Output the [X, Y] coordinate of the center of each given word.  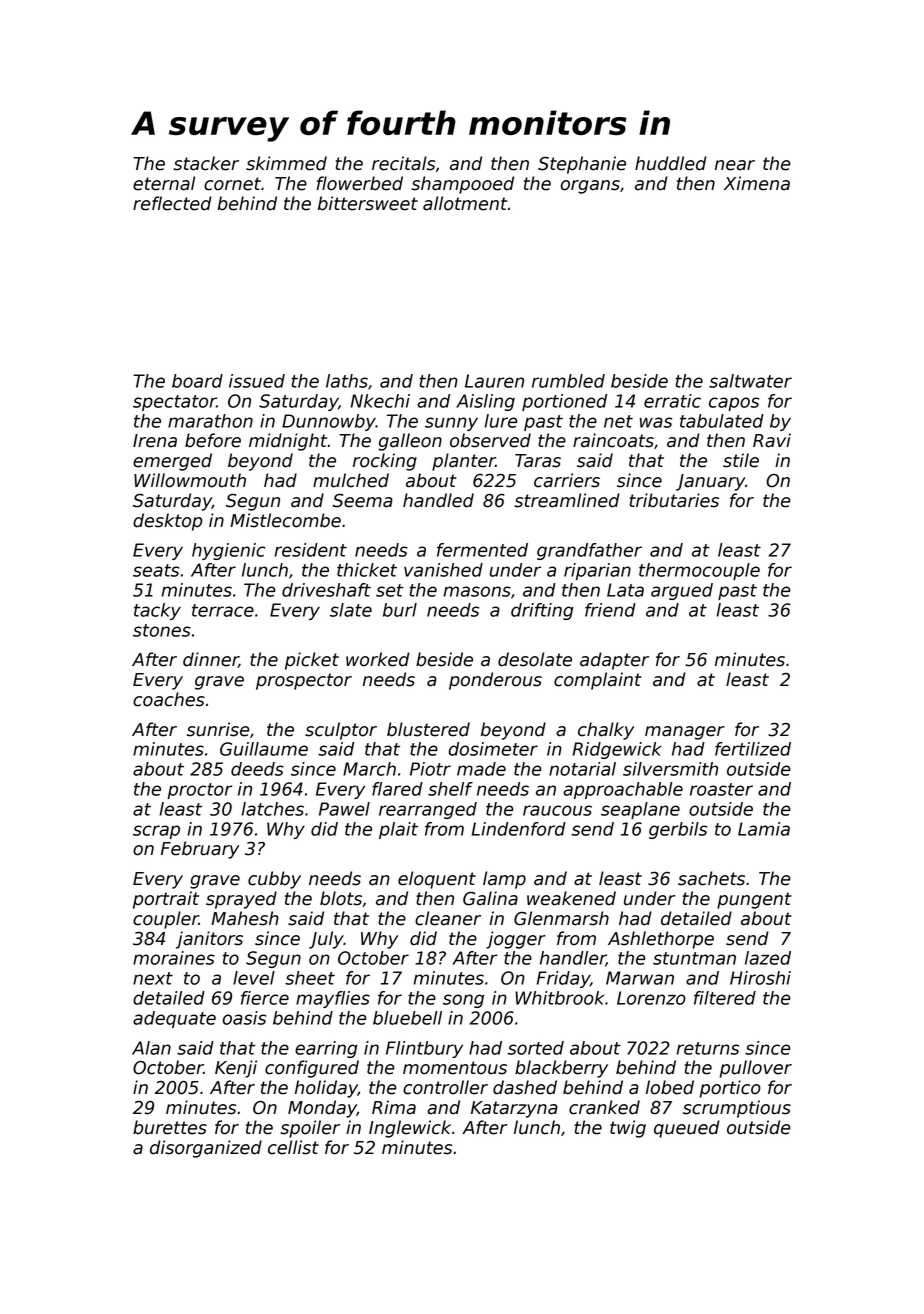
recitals [403, 163]
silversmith [670, 769]
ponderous [495, 681]
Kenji [236, 1069]
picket [312, 661]
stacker [206, 163]
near [735, 165]
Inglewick [410, 1129]
